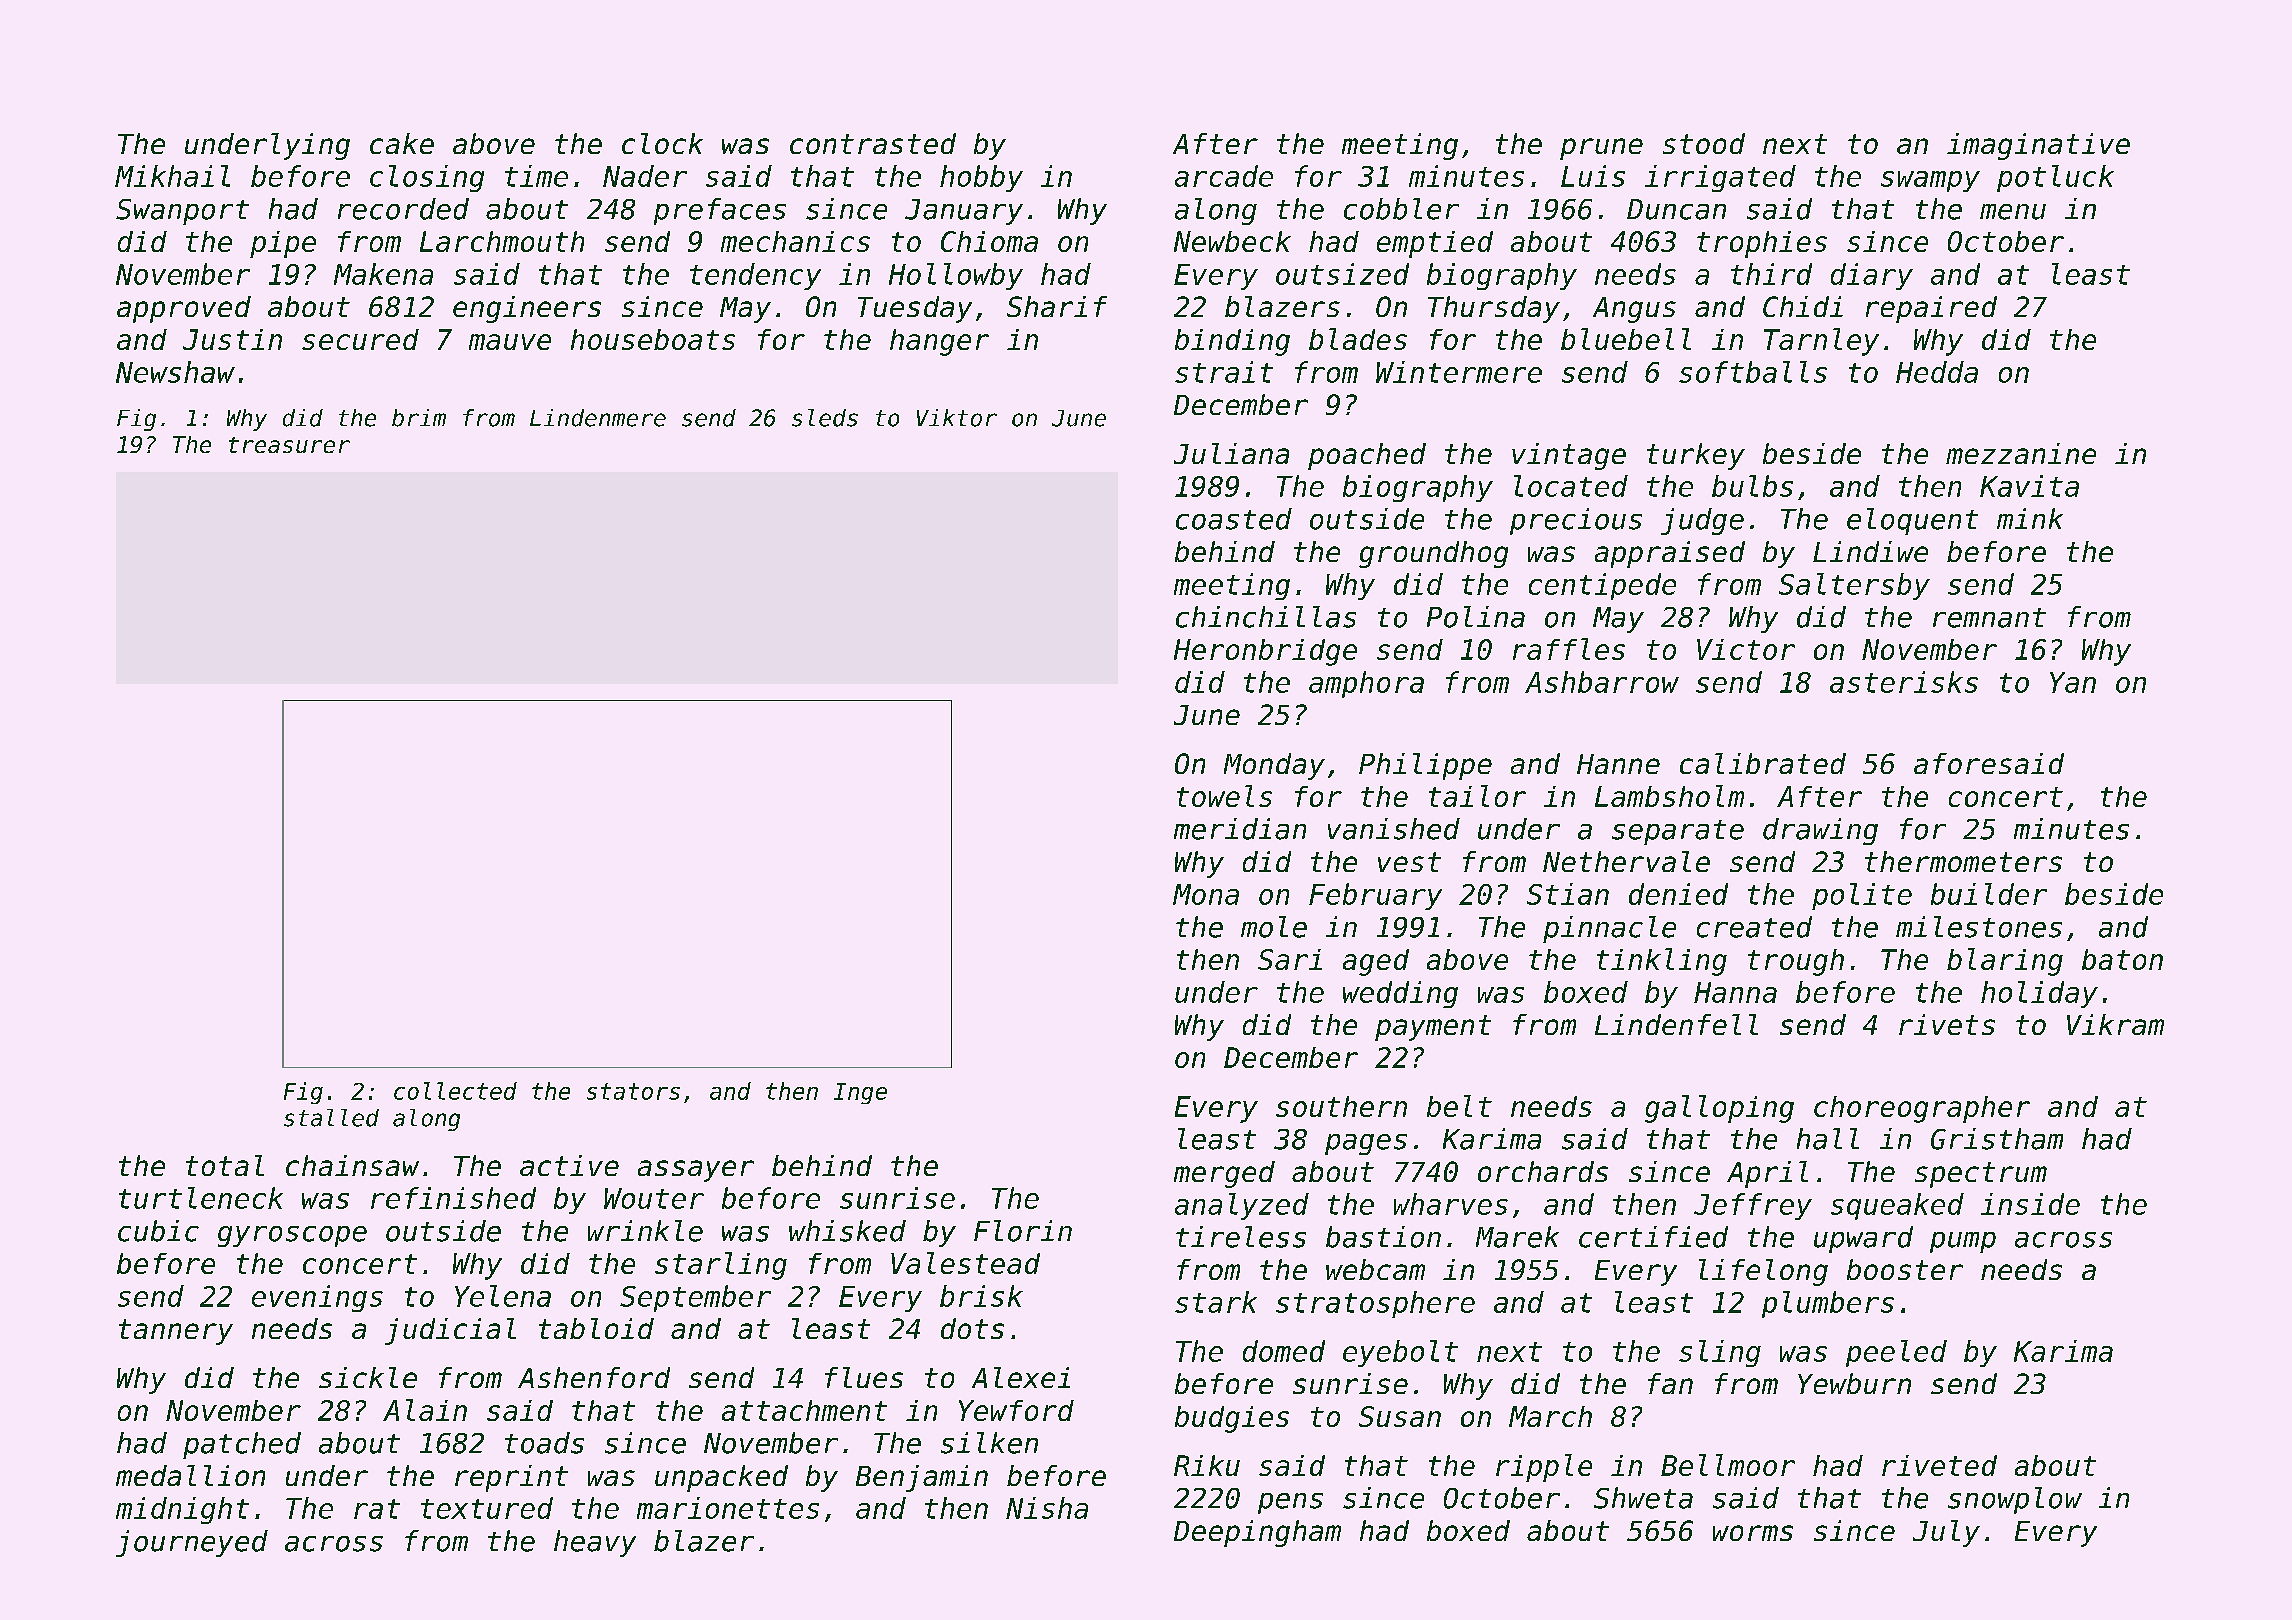 The image size is (2292, 1620). I want to click on chainsaw, so click(352, 1165).
